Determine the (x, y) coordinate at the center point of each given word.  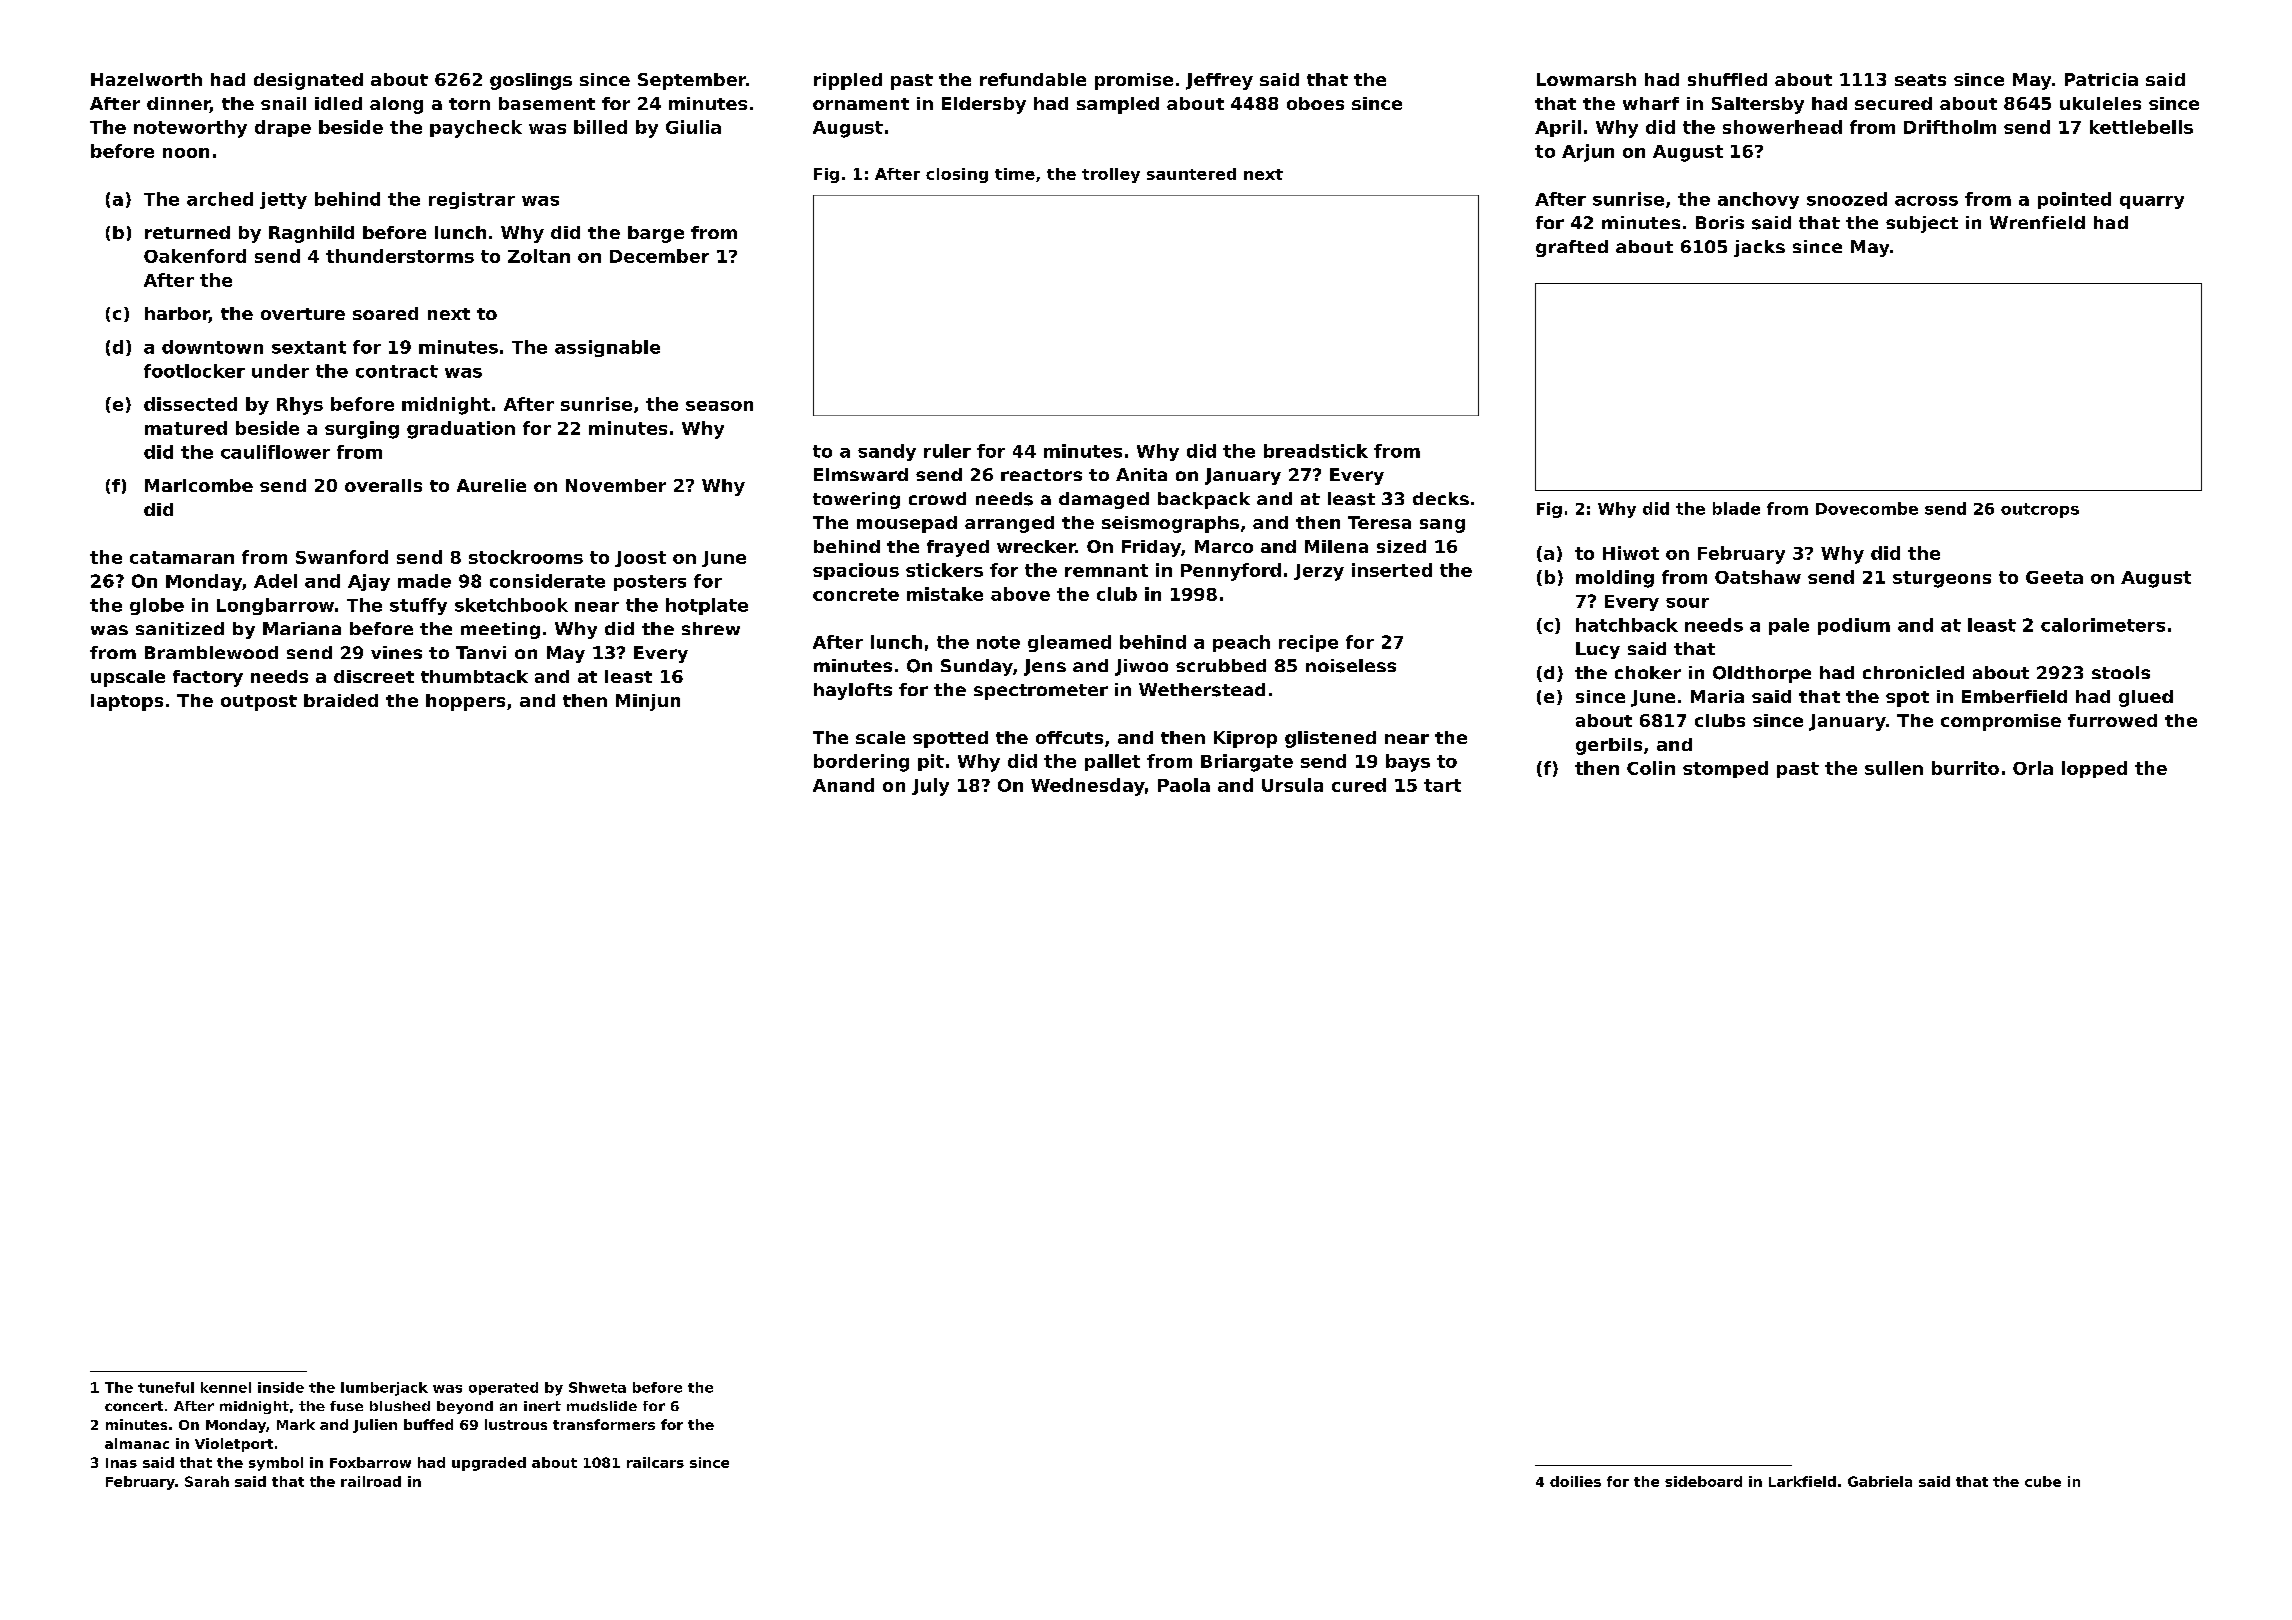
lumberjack (384, 1389)
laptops (127, 702)
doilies (1575, 1481)
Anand (843, 785)
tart (1442, 785)
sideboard (1703, 1481)
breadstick (1316, 451)
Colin (1651, 768)
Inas (121, 1463)
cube (2043, 1481)
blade (1736, 508)
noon (186, 153)
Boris (1720, 222)
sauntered (1191, 174)
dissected (190, 404)
